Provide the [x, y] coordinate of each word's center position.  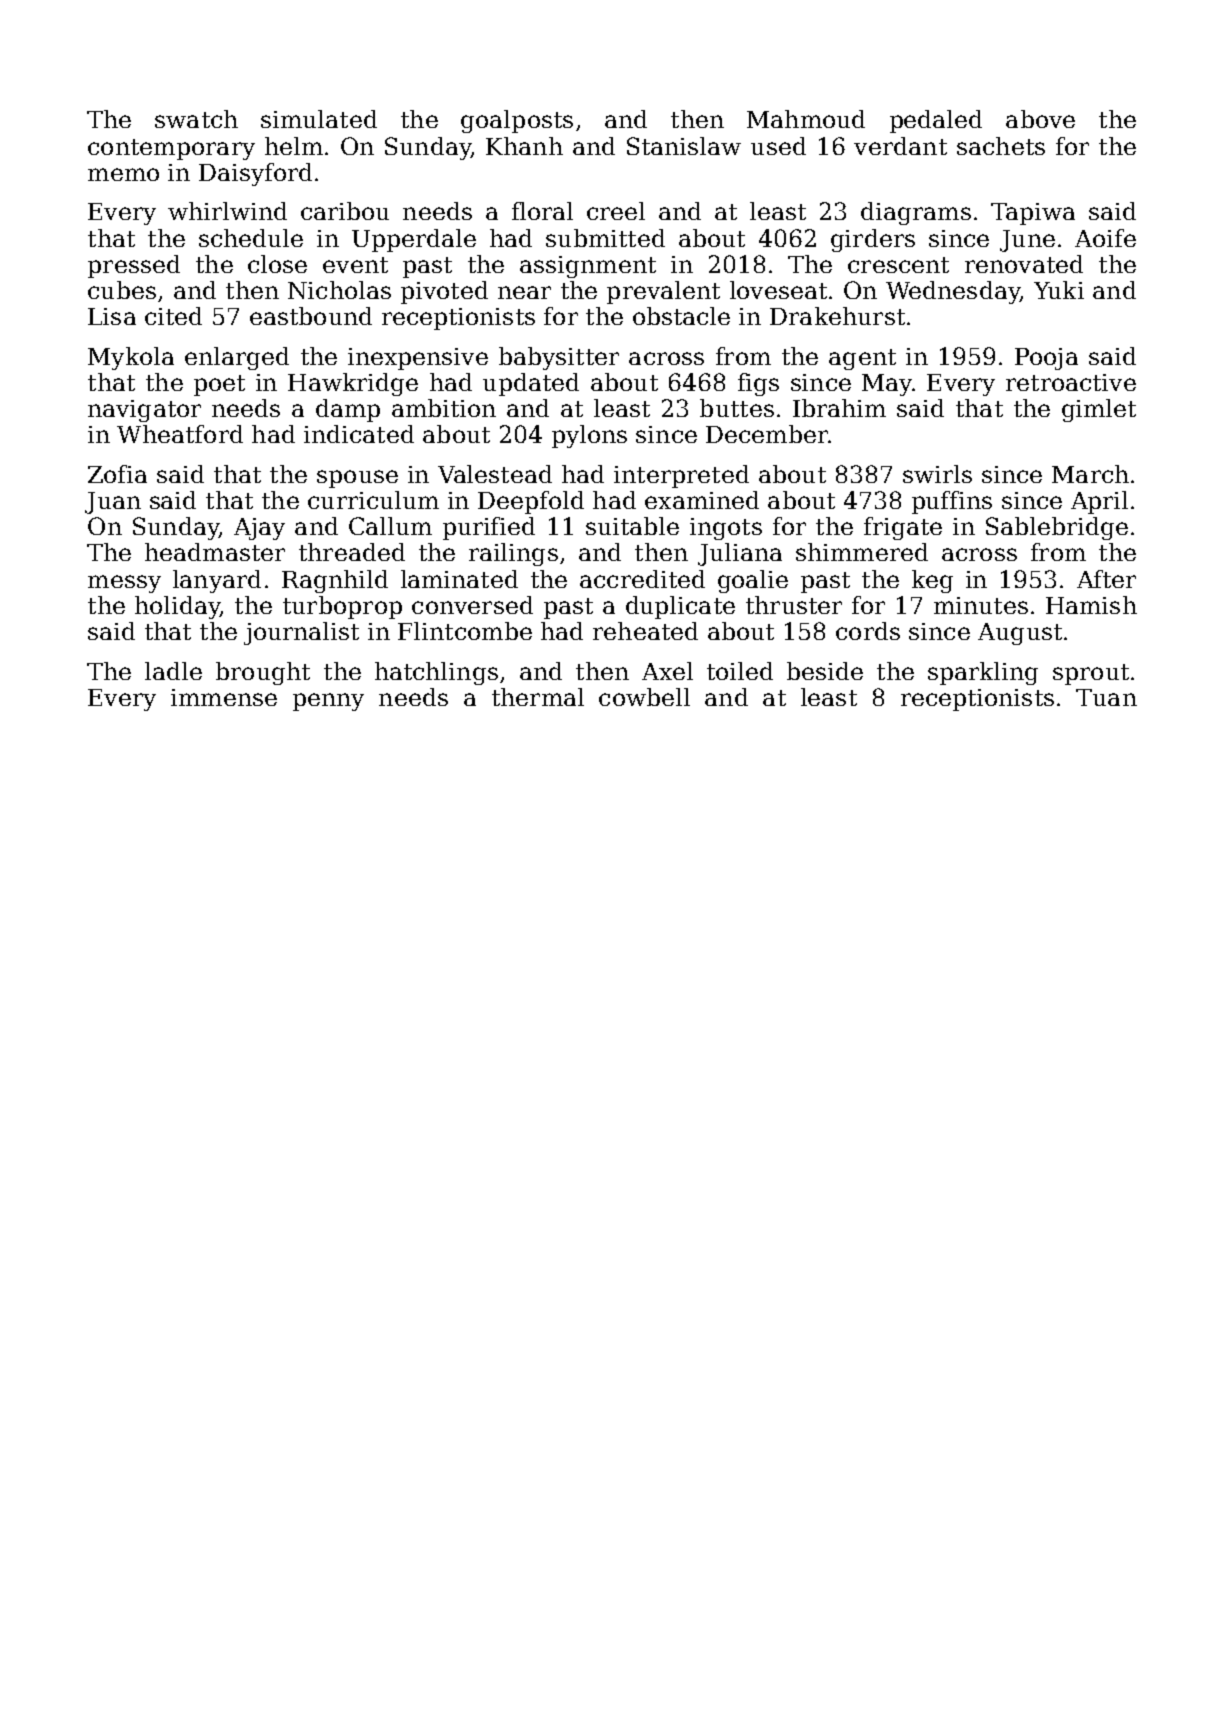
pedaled [936, 121]
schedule [251, 238]
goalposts [517, 121]
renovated [1024, 264]
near [524, 292]
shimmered [862, 552]
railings [513, 554]
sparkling [983, 673]
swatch [196, 119]
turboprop [342, 607]
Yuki [1059, 290]
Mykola [131, 358]
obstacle [681, 316]
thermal [538, 697]
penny [328, 702]
